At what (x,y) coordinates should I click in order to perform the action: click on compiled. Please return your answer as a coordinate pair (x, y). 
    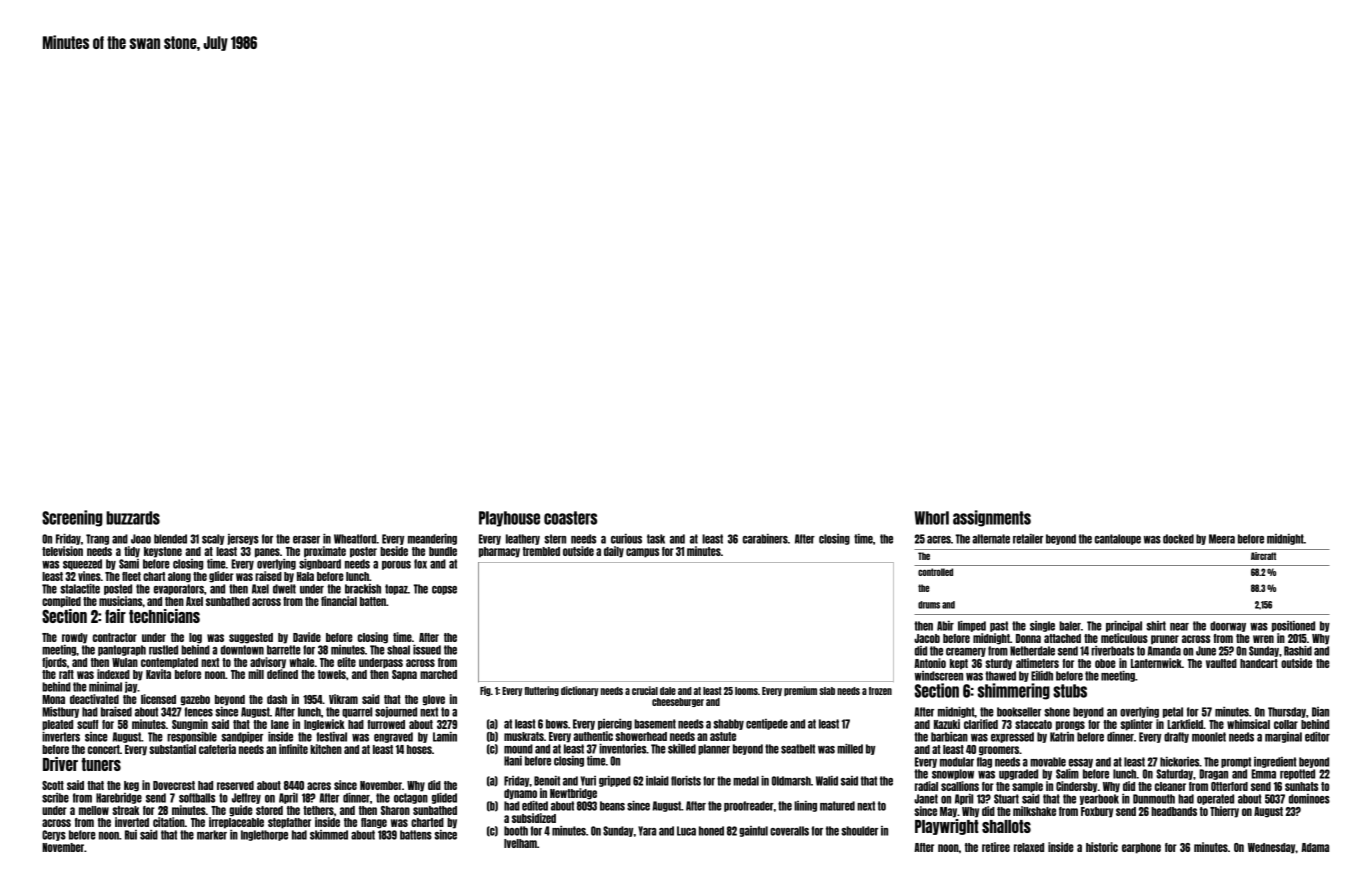
    Looking at the image, I should click on (61, 602).
